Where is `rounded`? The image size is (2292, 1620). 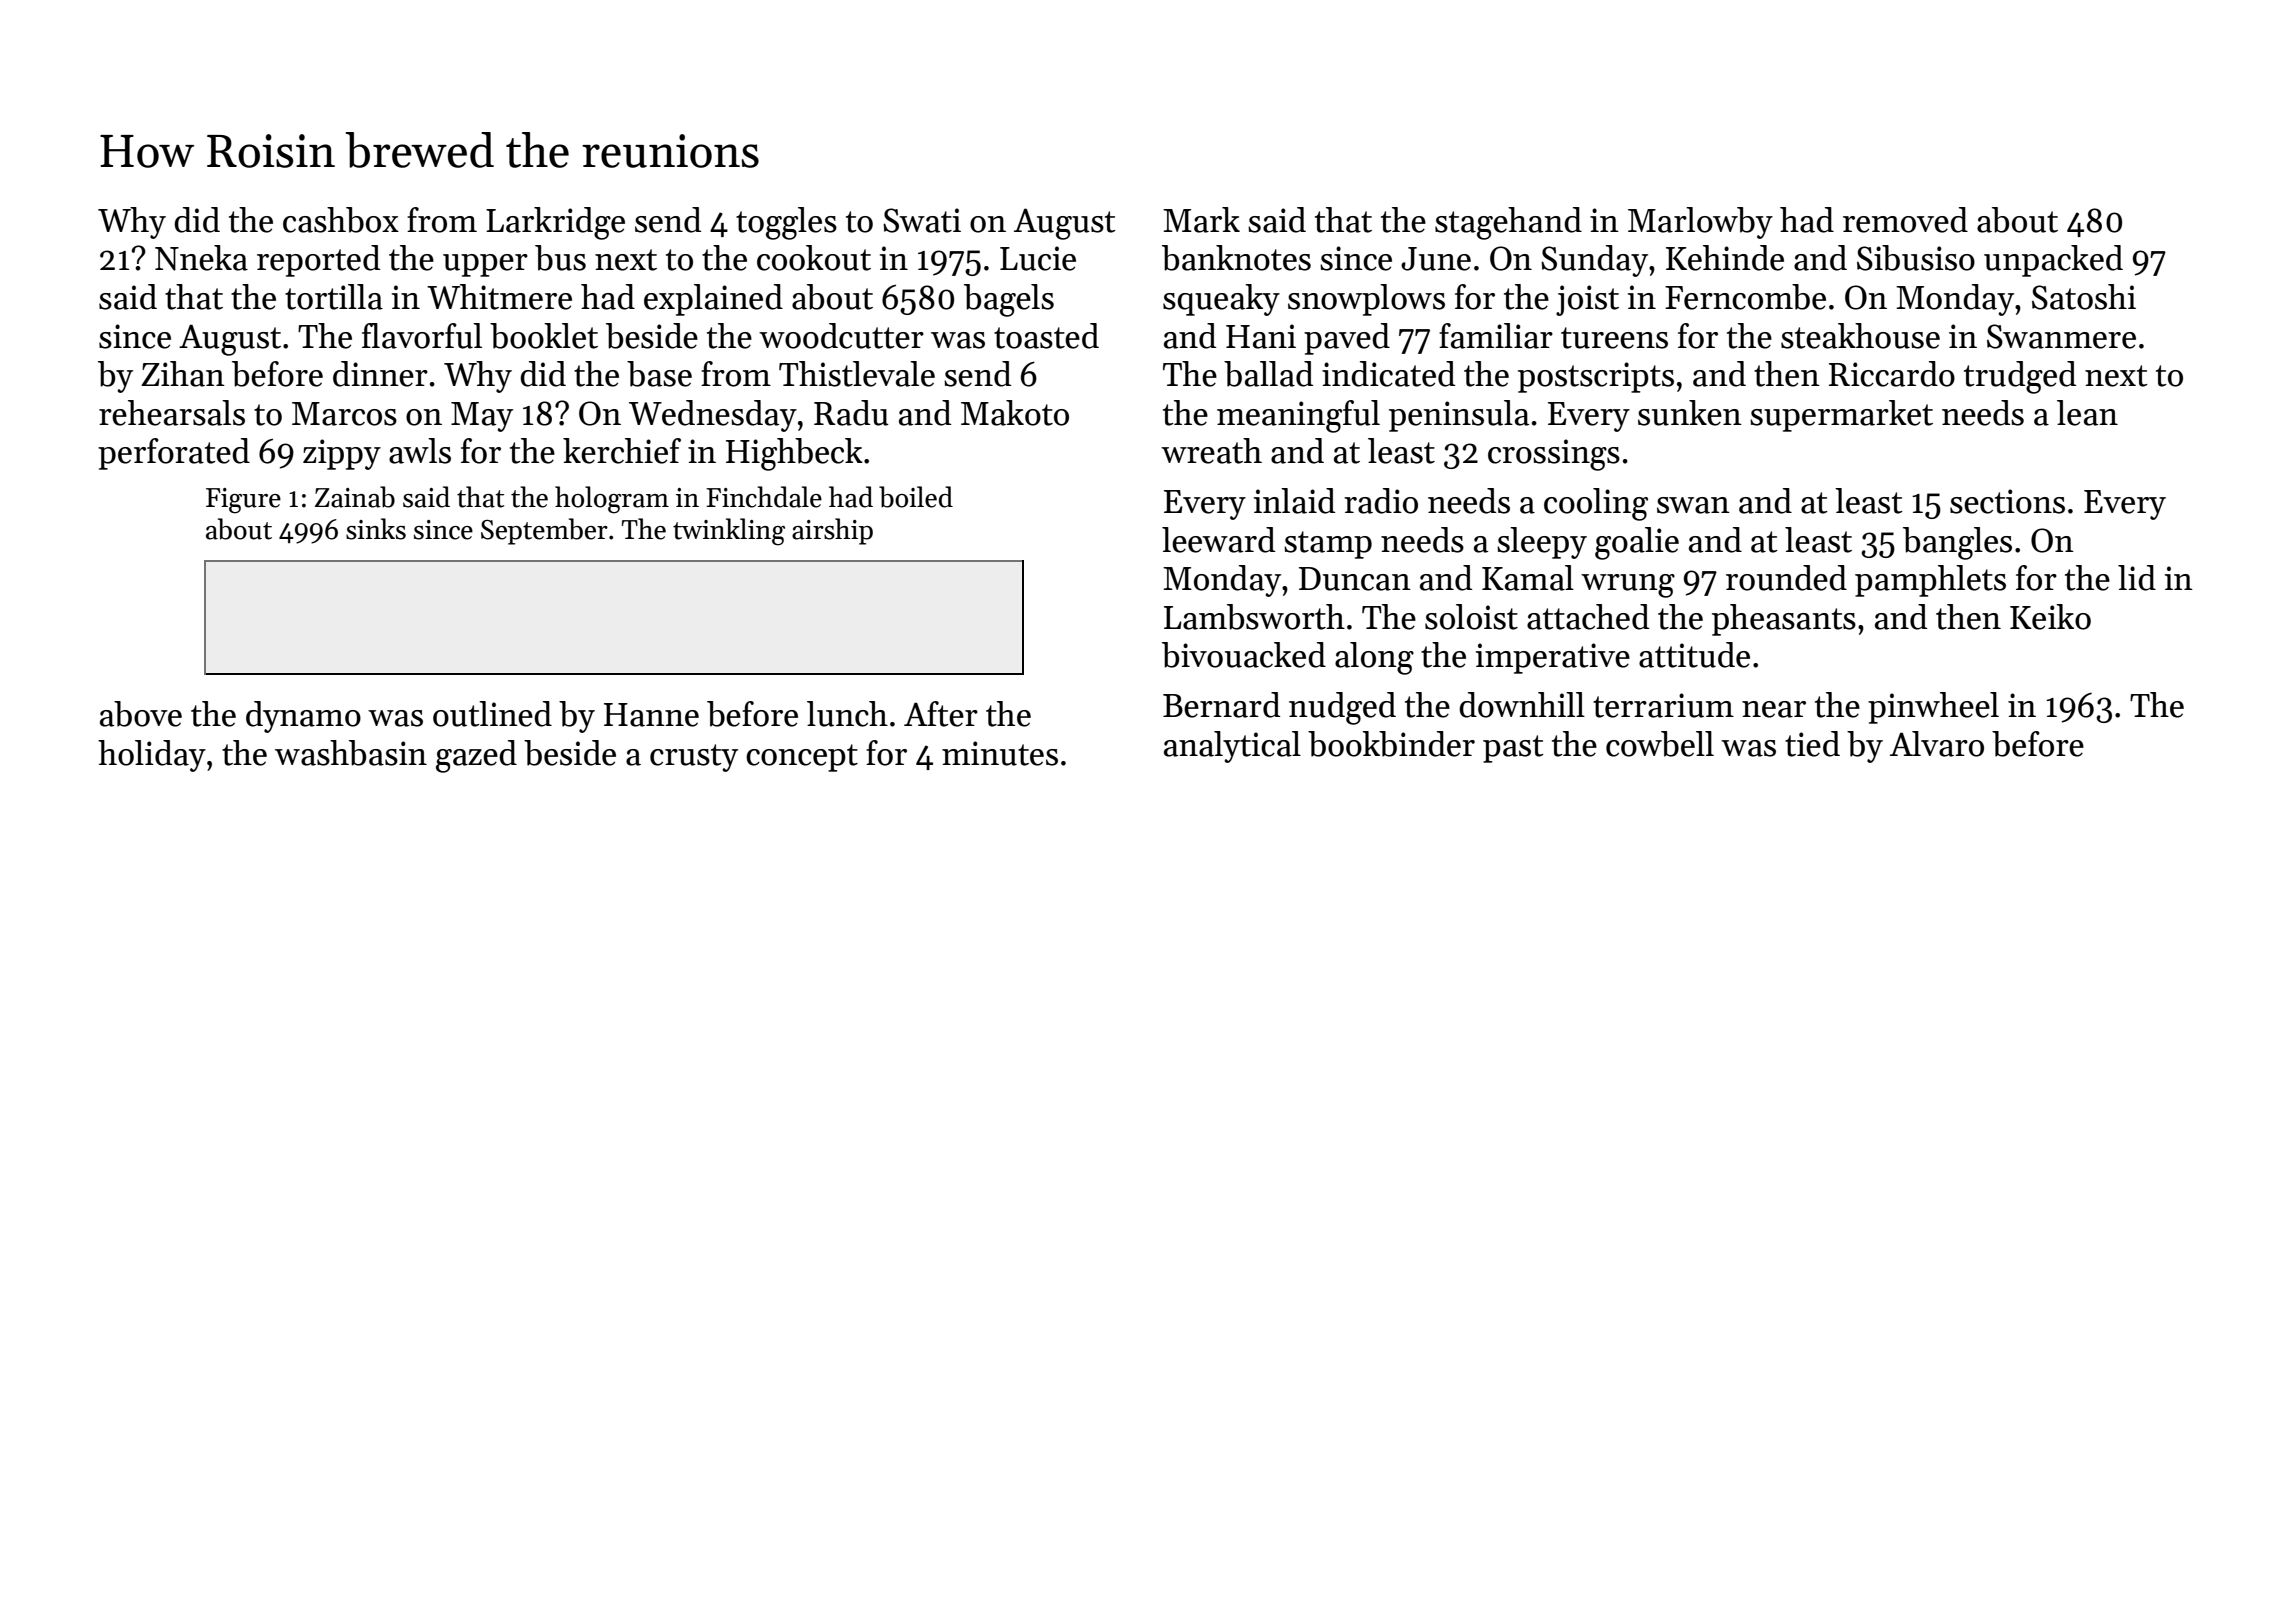
rounded is located at coordinates (1786, 578).
